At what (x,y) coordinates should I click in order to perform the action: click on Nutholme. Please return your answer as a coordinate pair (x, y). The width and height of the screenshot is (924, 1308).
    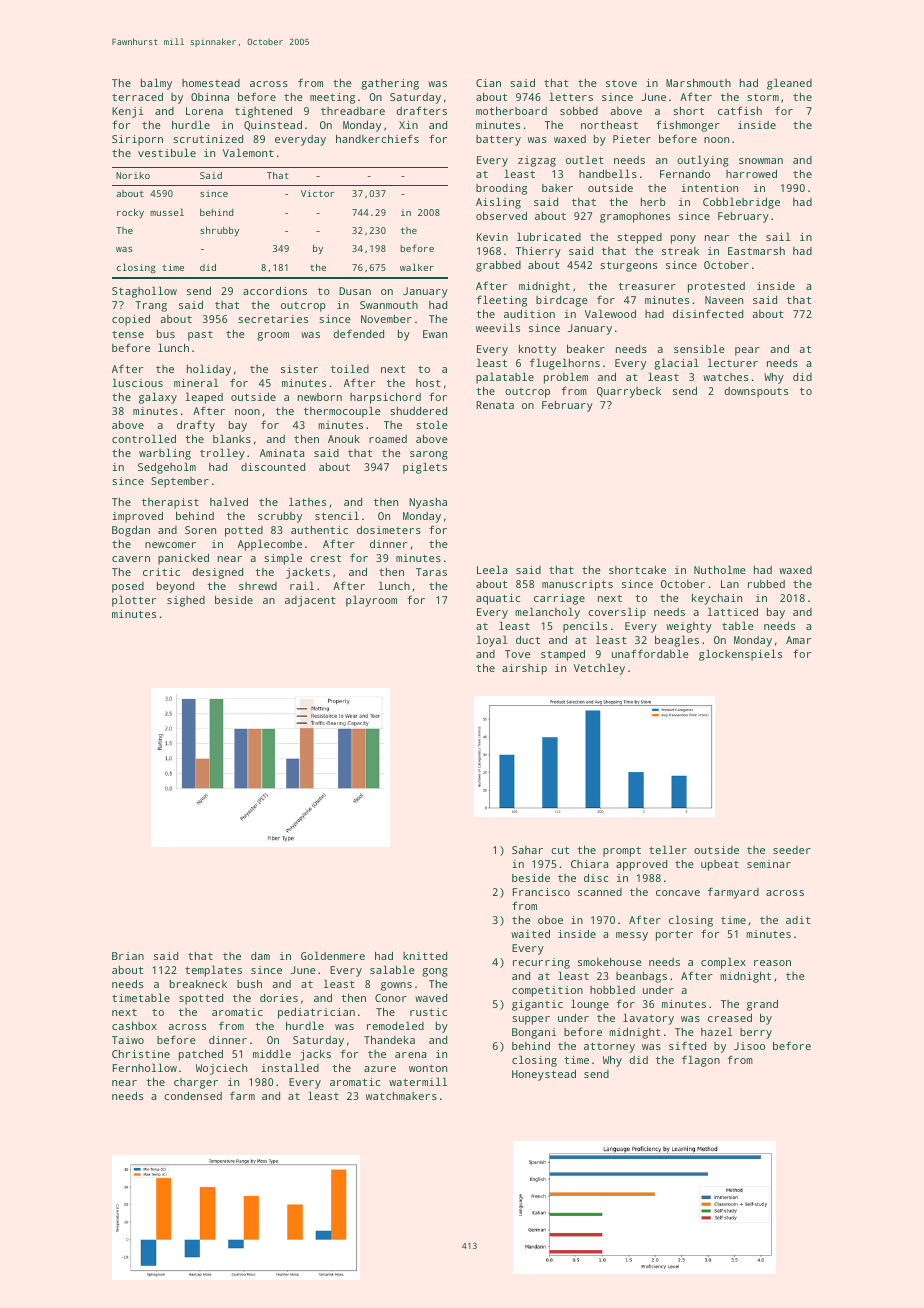
    Looking at the image, I should click on (720, 569).
